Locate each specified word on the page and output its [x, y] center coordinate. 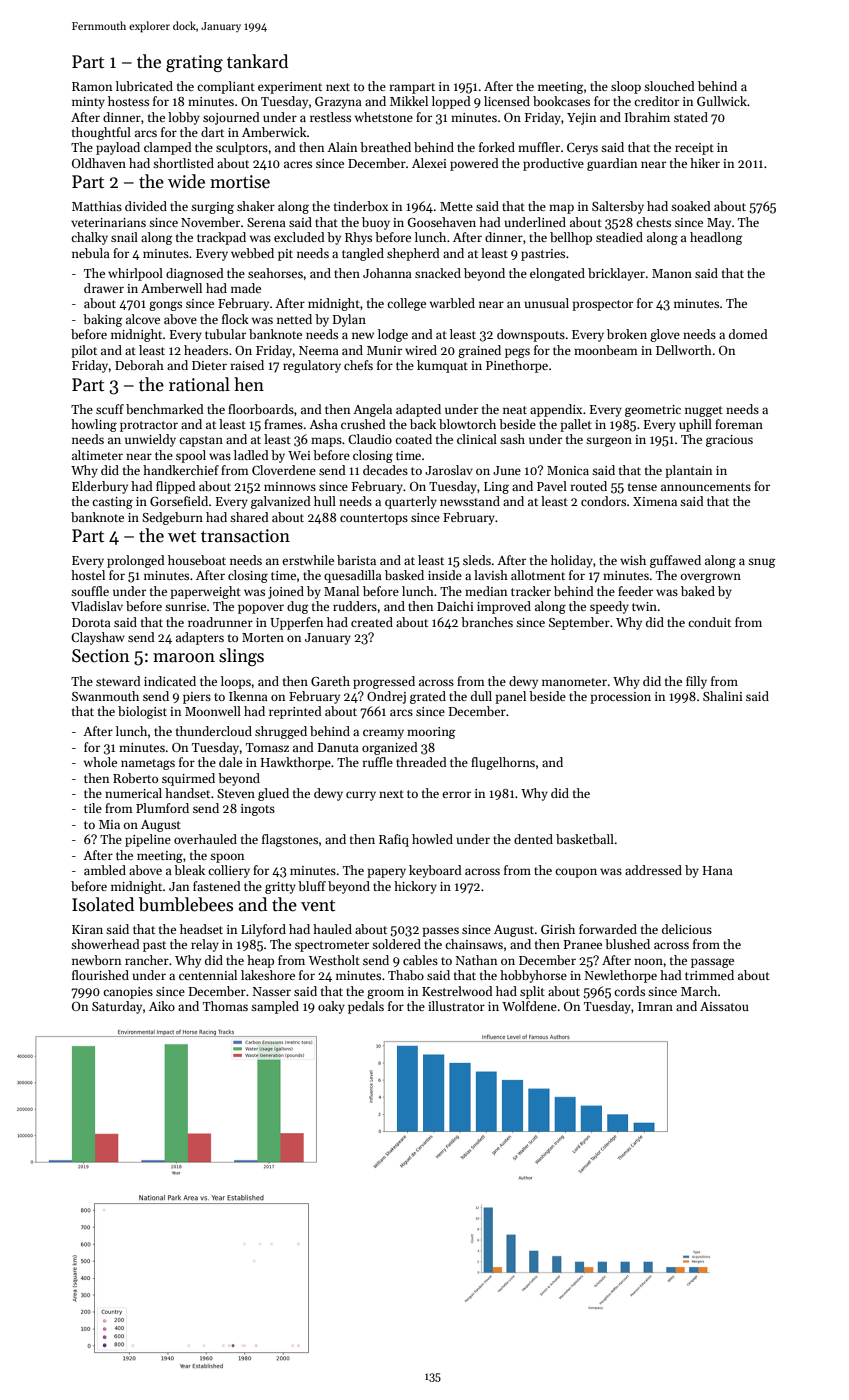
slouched [669, 86]
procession [620, 698]
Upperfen [296, 623]
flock [235, 319]
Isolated [103, 904]
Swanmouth [105, 696]
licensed [507, 101]
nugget [704, 411]
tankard [257, 61]
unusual [546, 303]
